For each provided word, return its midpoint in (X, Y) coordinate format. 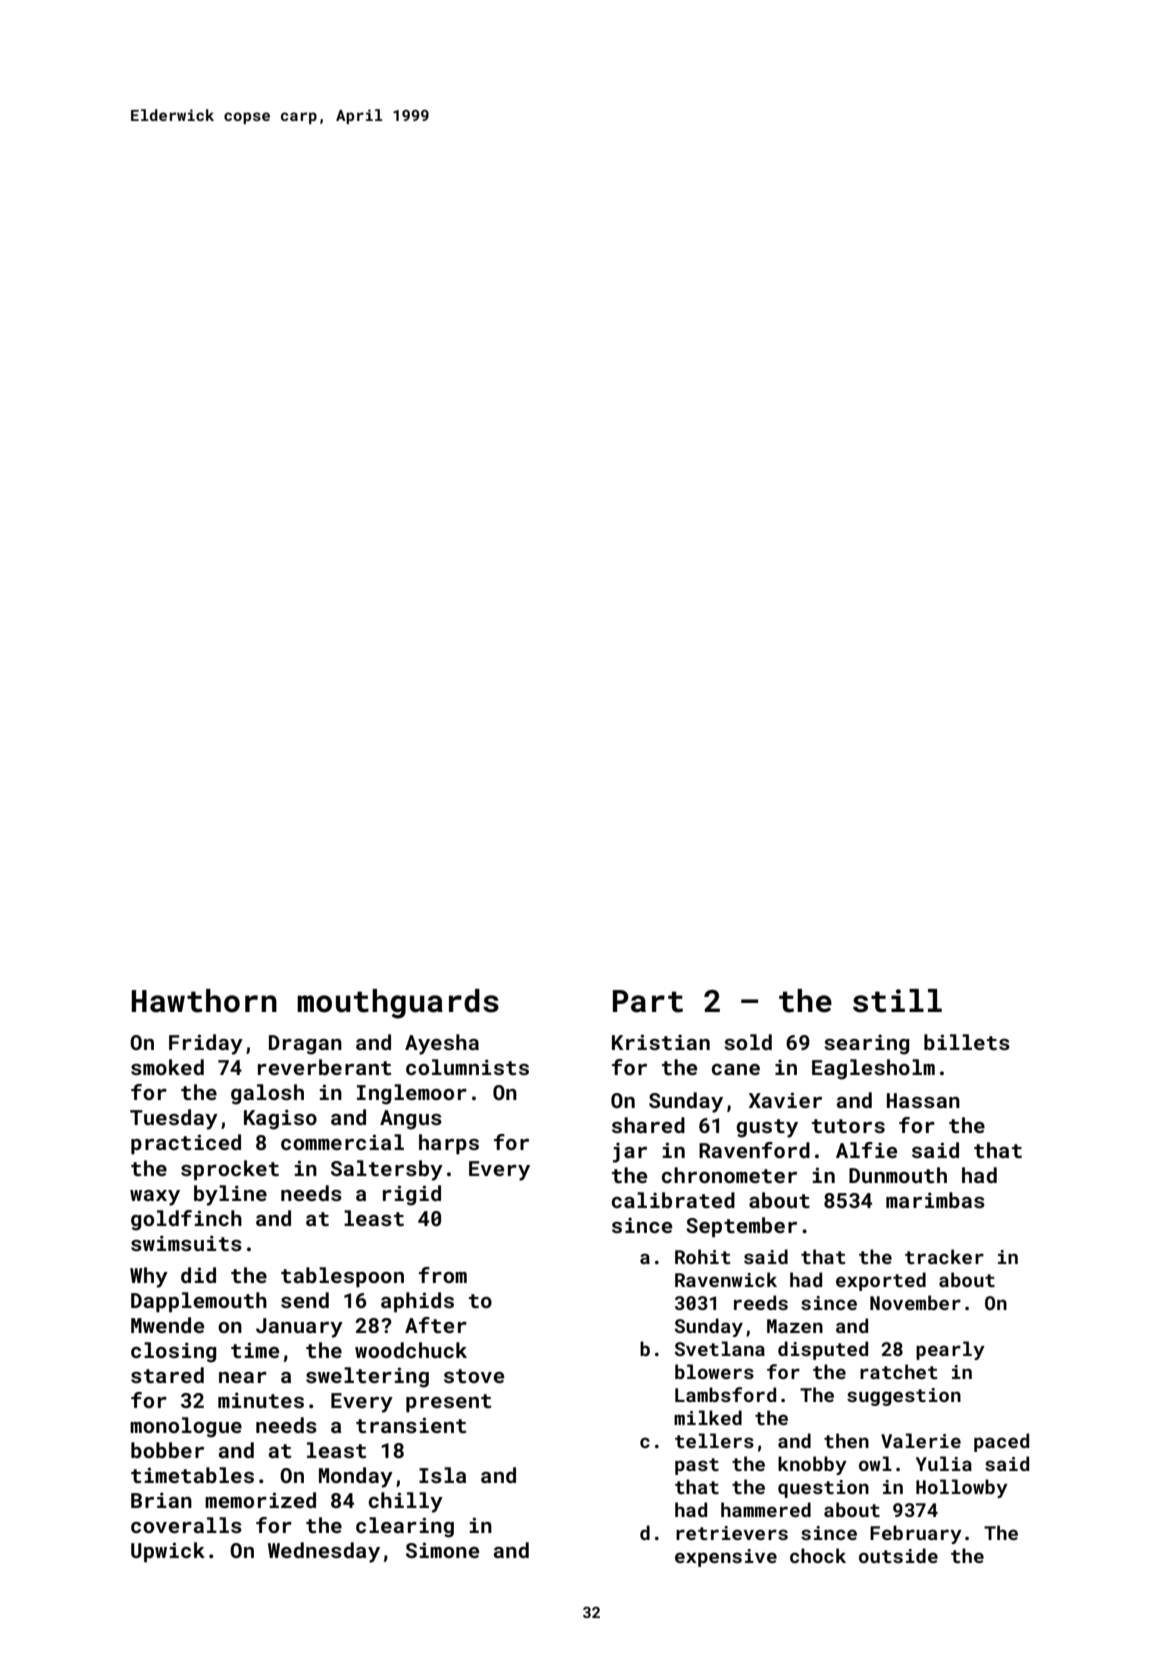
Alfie (866, 1150)
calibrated (673, 1200)
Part (648, 1001)
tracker (944, 1256)
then (846, 1440)
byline (230, 1195)
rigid (412, 1195)
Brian (161, 1500)
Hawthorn (204, 1001)
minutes (261, 1400)
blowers (714, 1371)
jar (630, 1153)
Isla (442, 1475)
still (897, 1001)
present (448, 1403)
